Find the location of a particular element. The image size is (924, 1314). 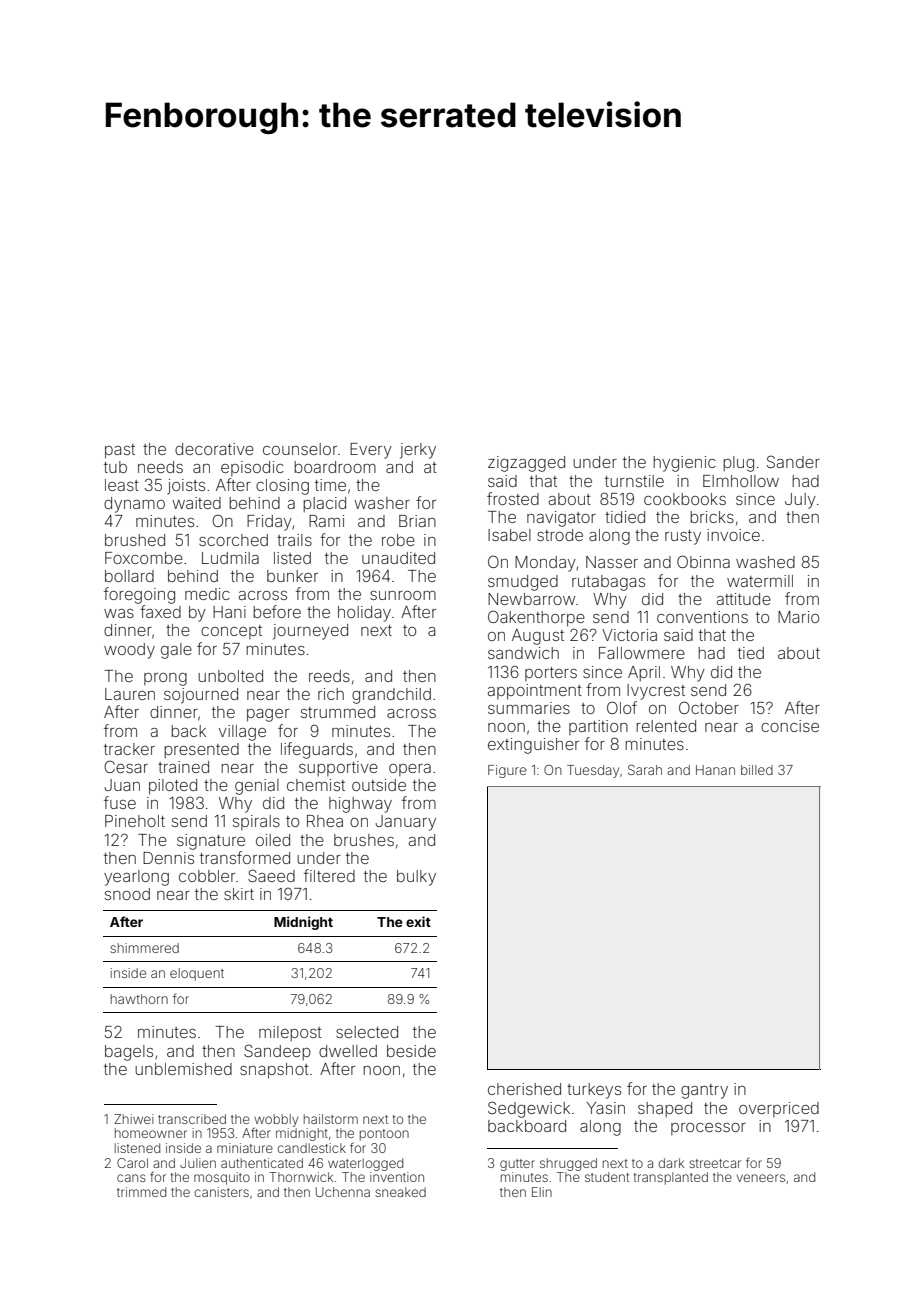

Oakenthorpe is located at coordinates (536, 618).
